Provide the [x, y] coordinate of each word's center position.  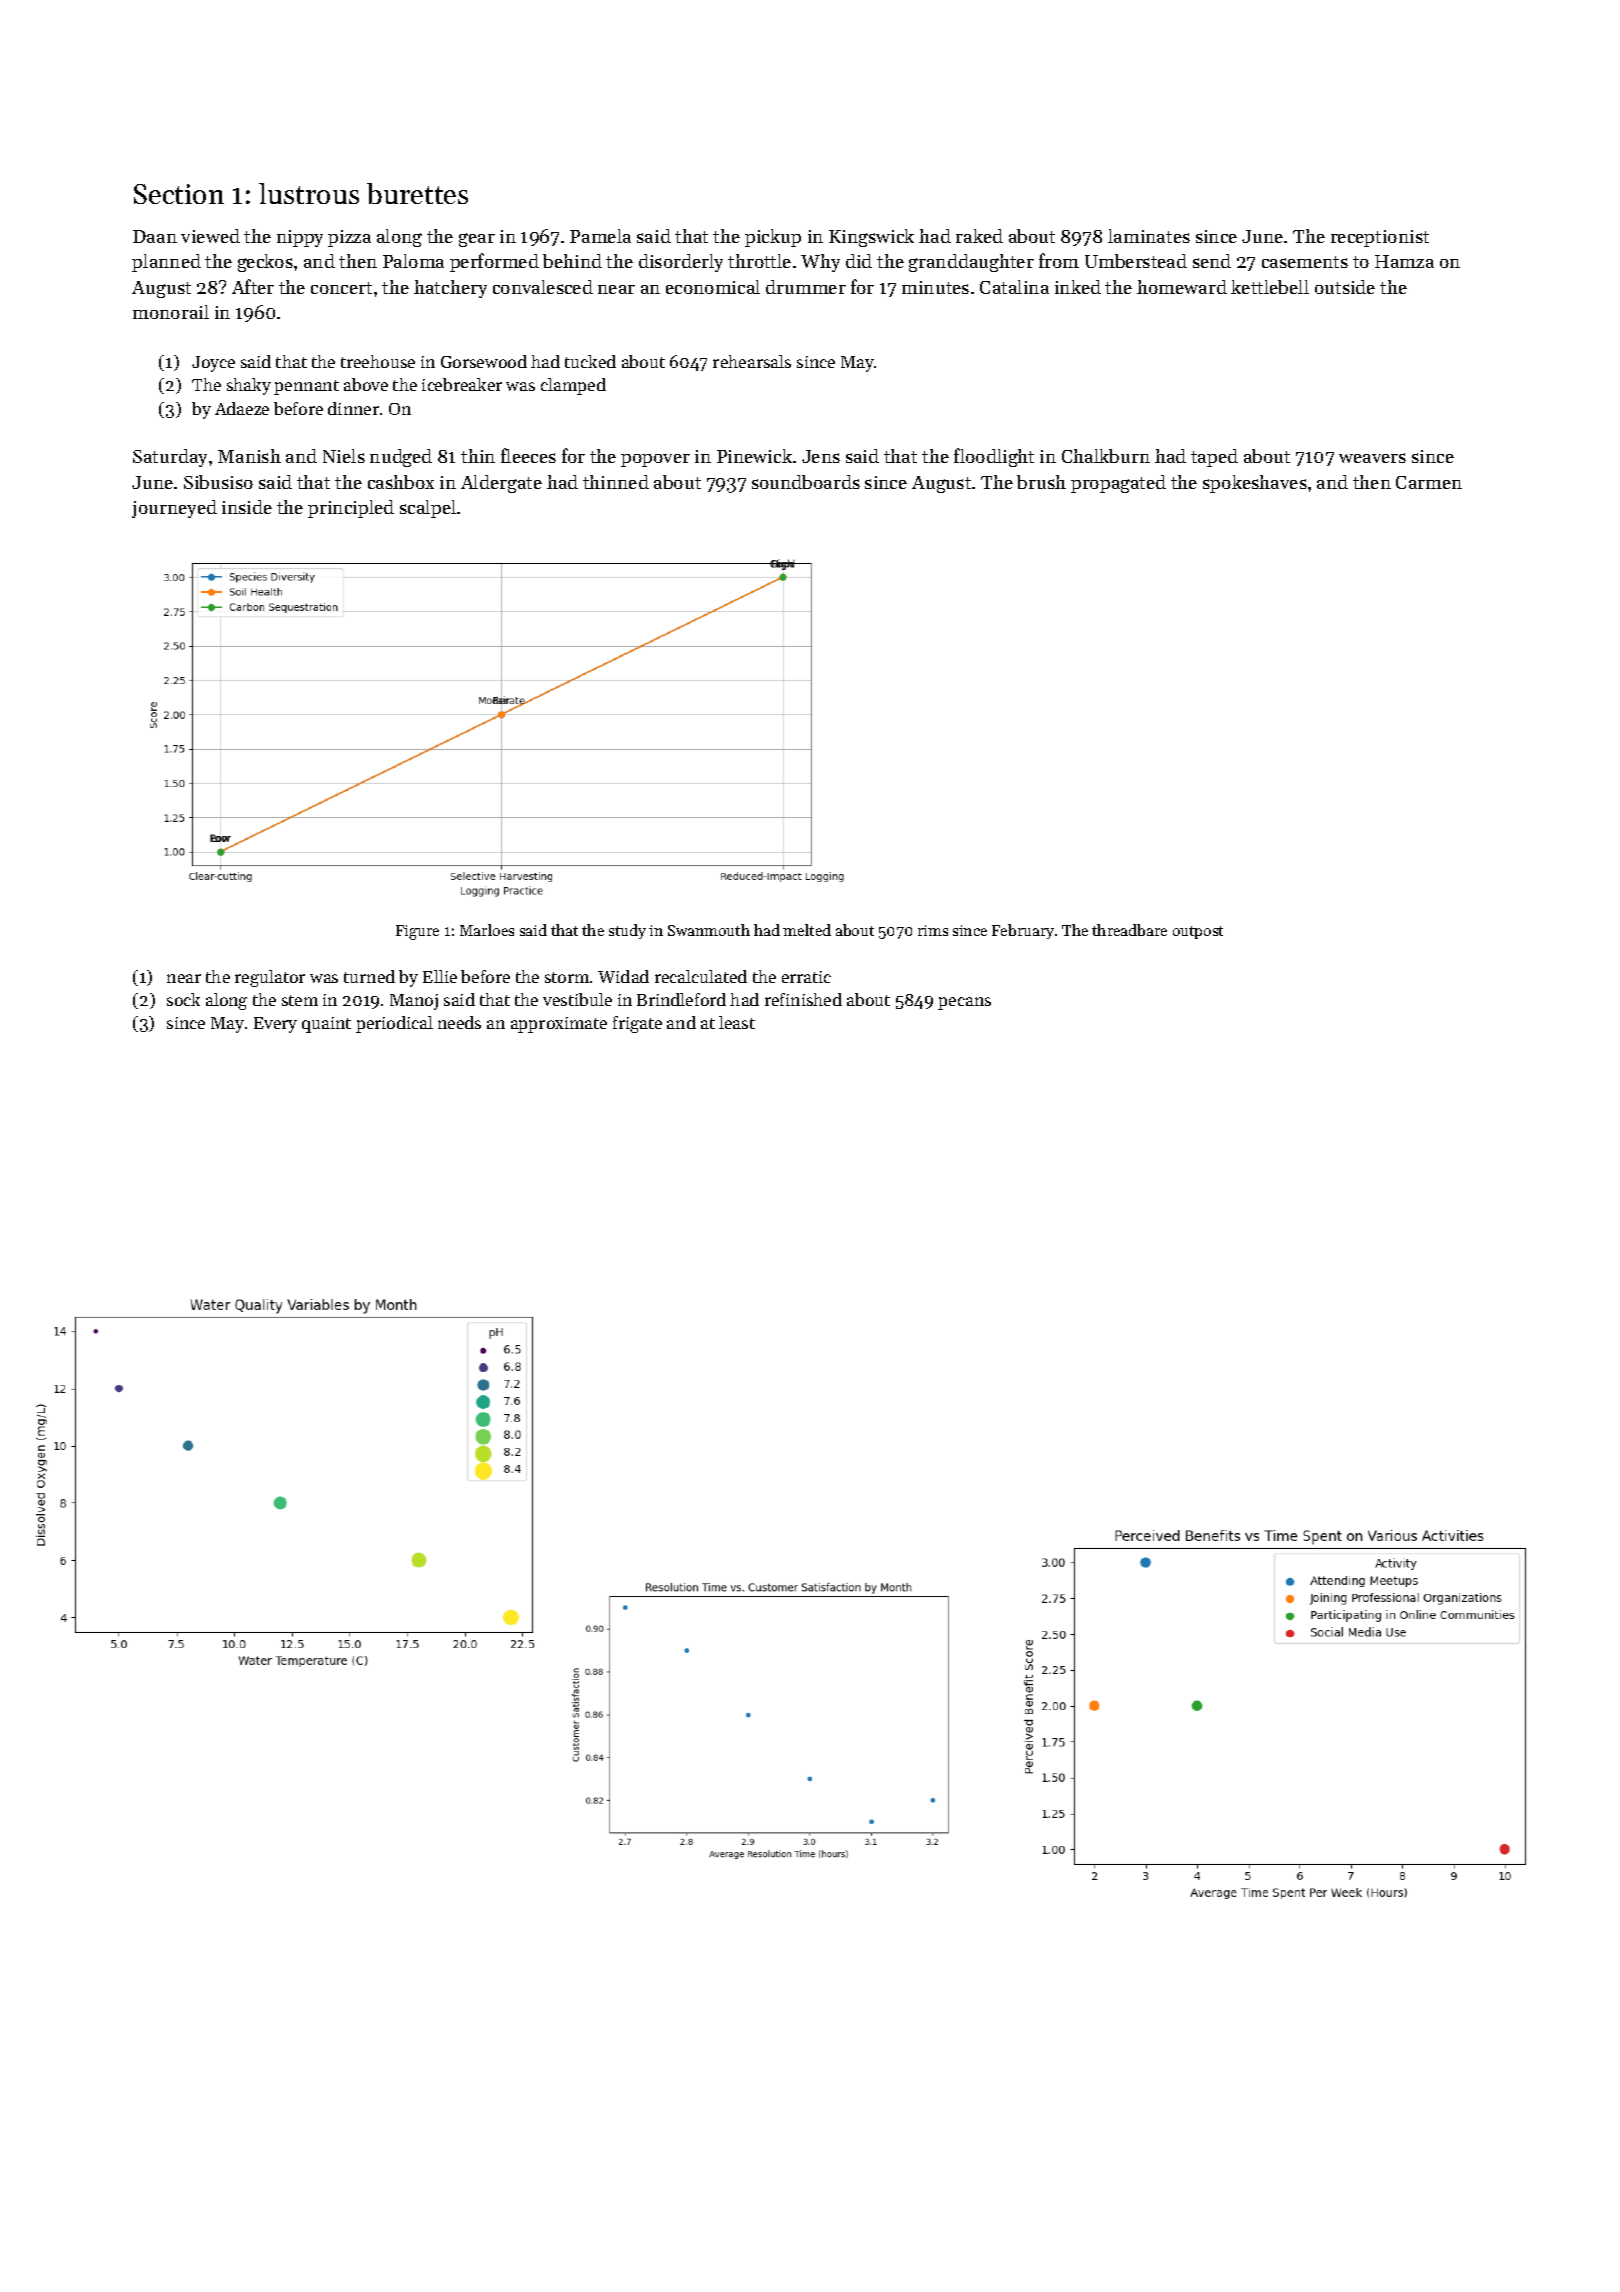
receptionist [1380, 238]
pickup [773, 238]
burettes [417, 193]
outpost [1198, 932]
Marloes [487, 930]
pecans [964, 1003]
